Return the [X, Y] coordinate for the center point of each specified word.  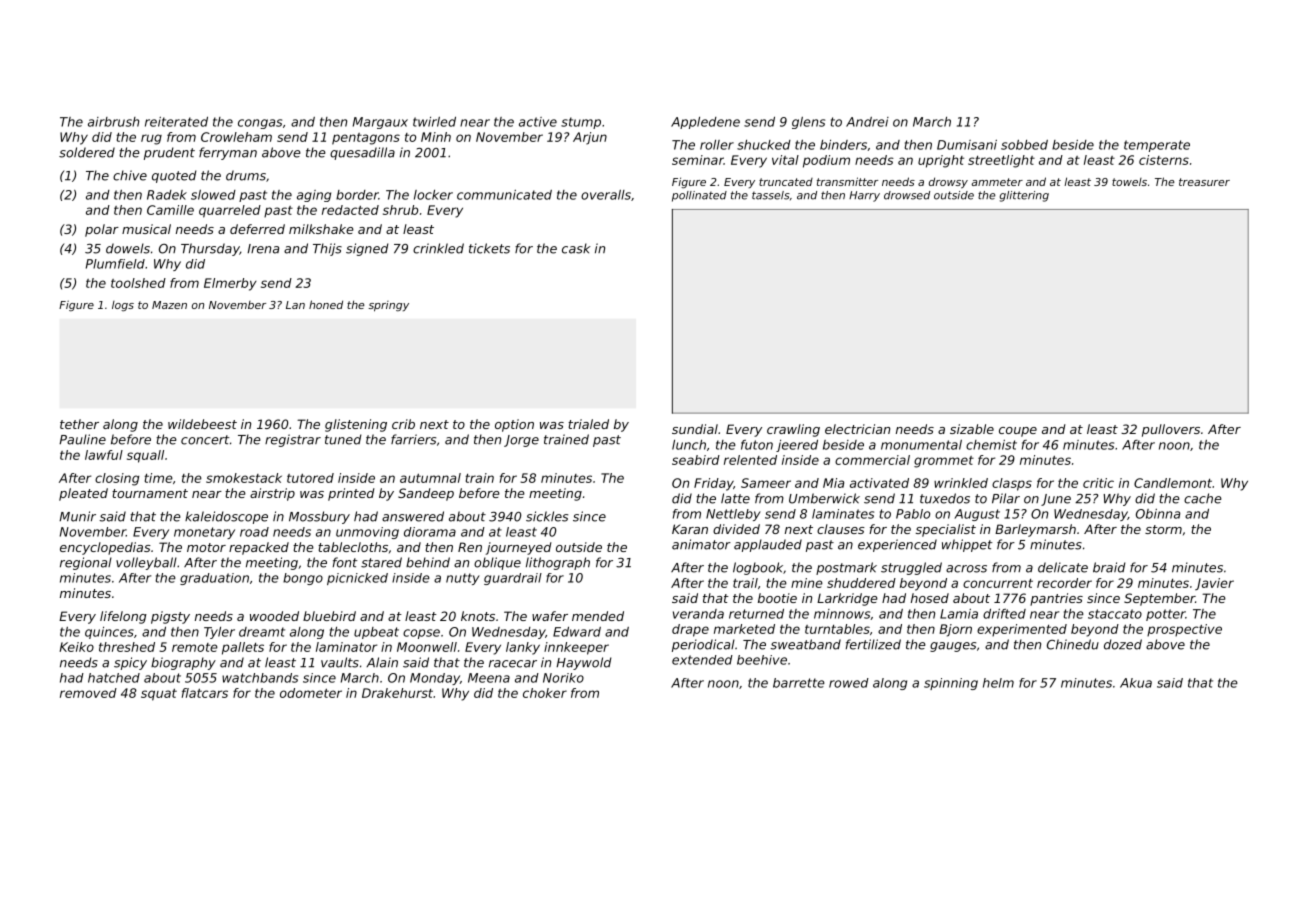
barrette [799, 683]
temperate [1157, 146]
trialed [588, 424]
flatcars [205, 693]
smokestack [244, 478]
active [538, 122]
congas [260, 124]
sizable [972, 429]
